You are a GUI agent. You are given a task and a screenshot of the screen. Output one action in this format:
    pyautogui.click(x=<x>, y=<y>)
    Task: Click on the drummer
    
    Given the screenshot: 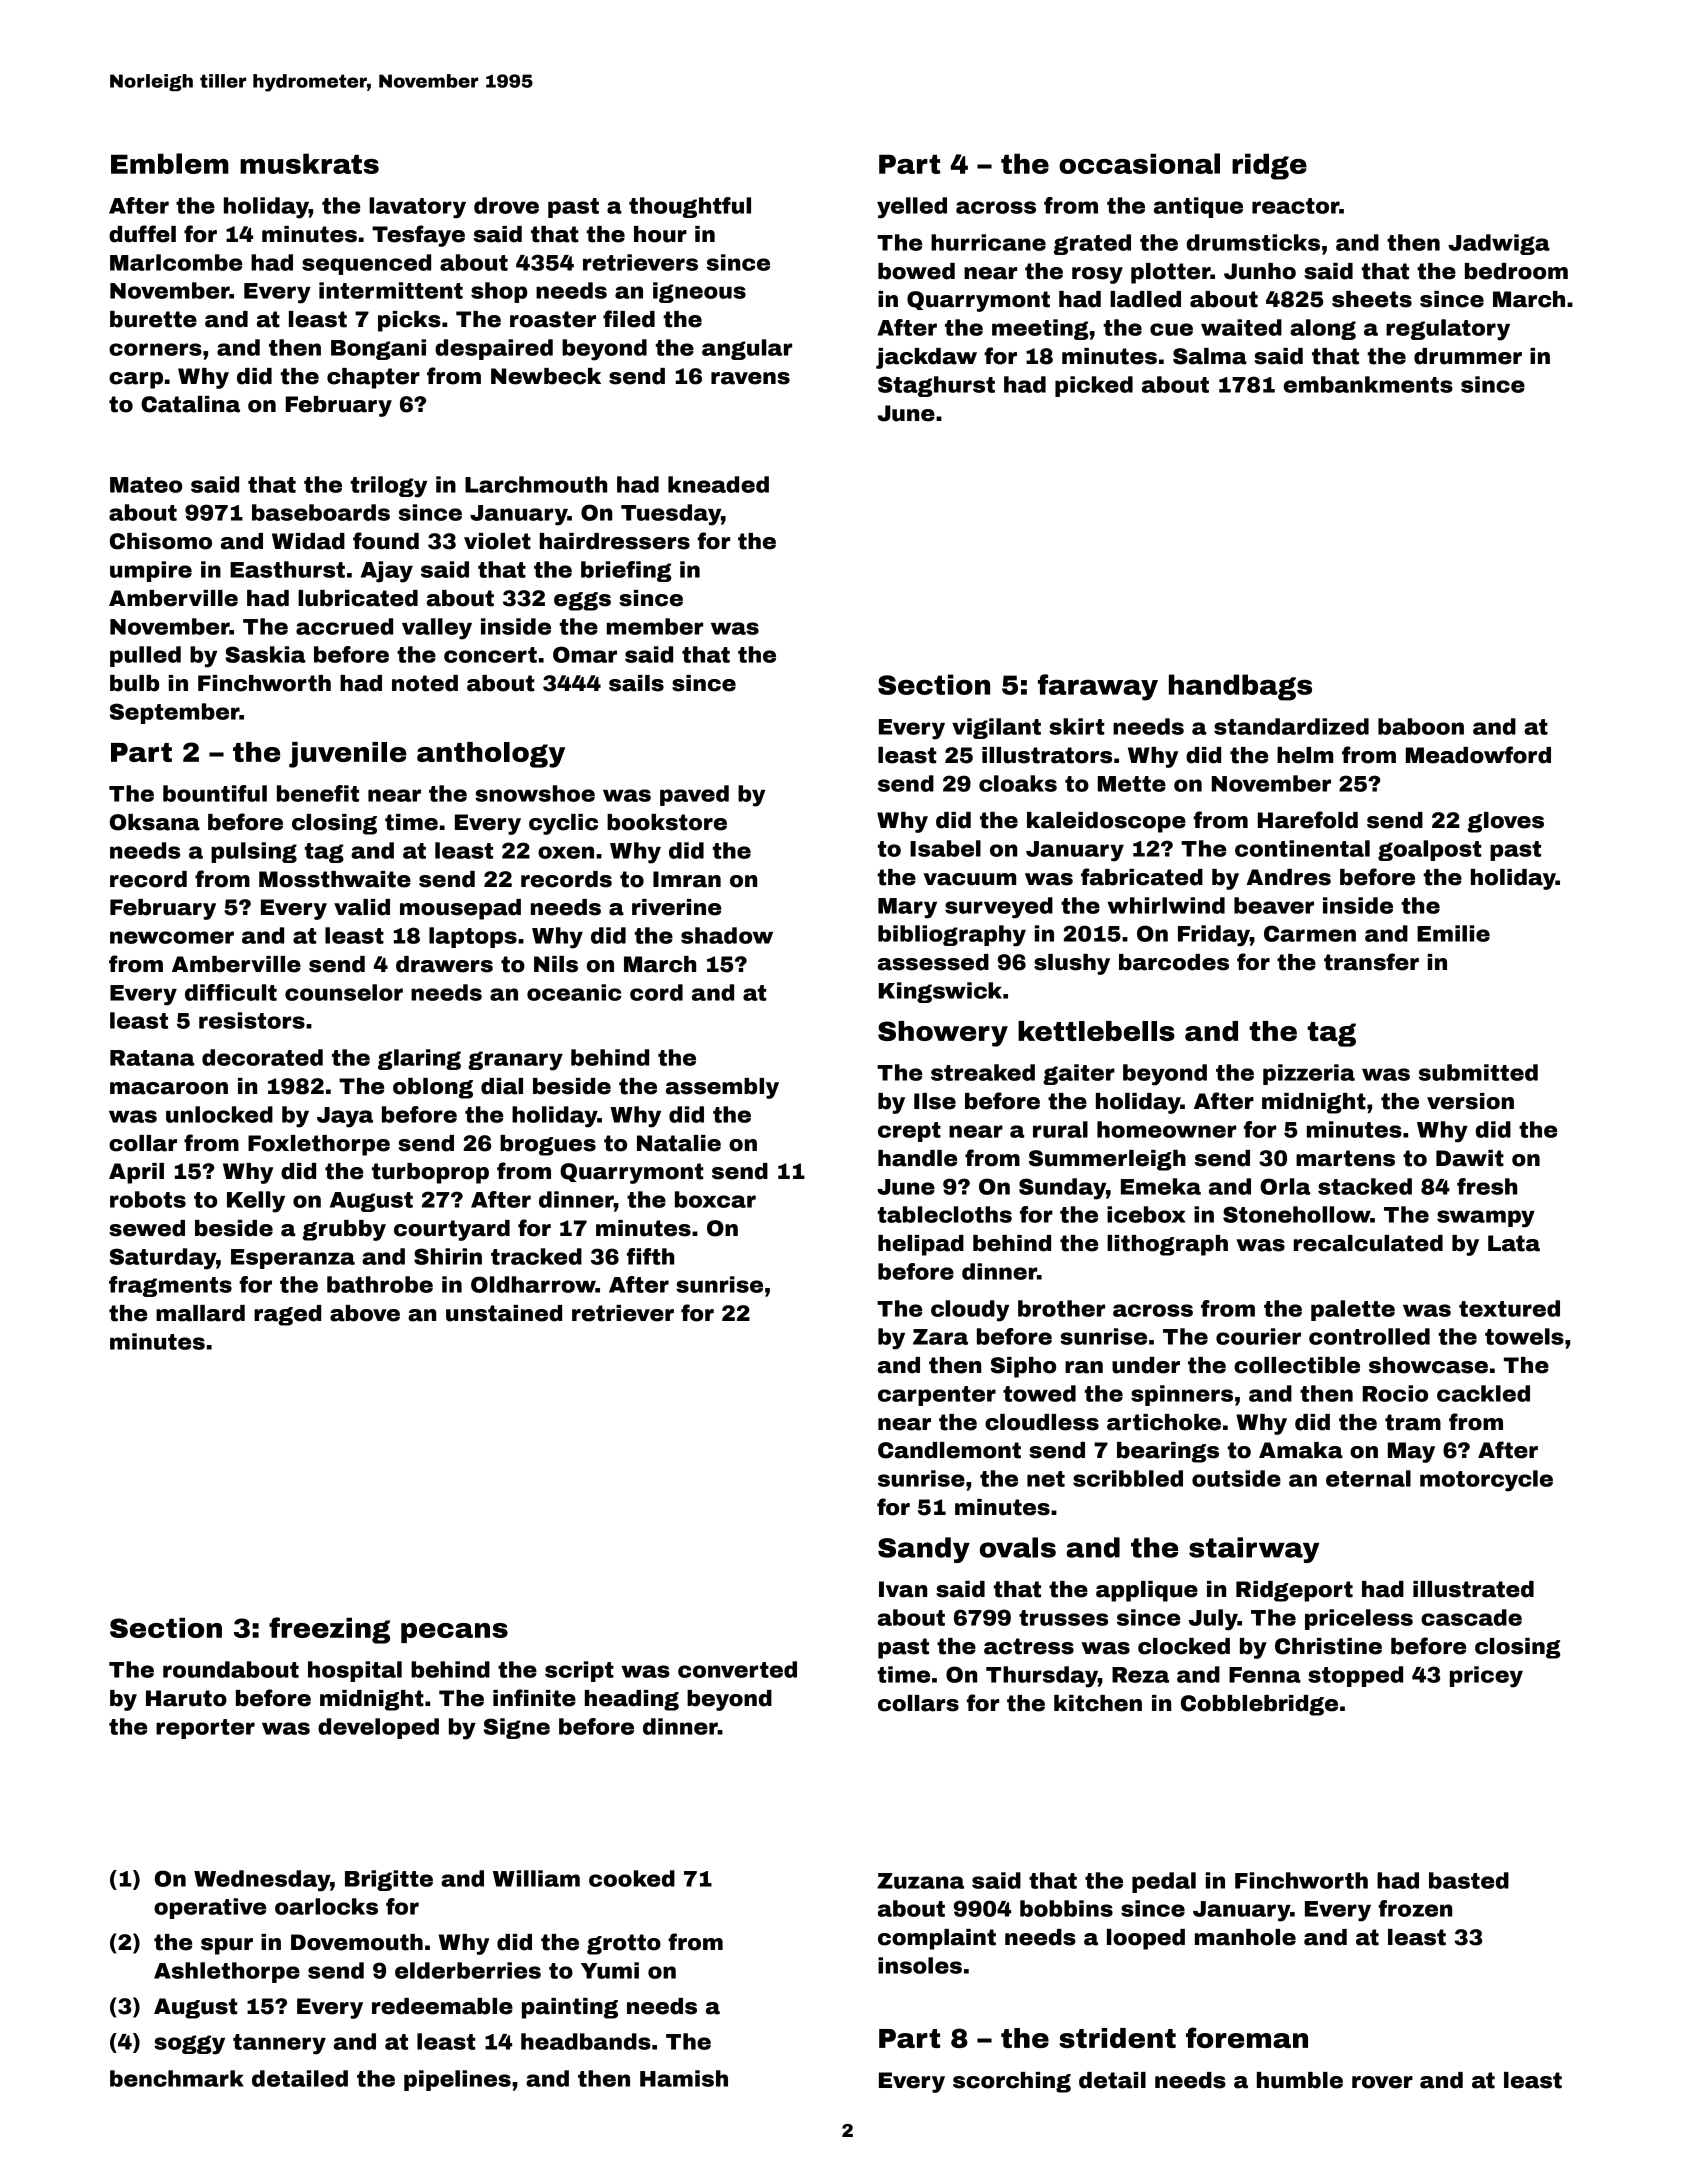 What is the action you would take?
    pyautogui.click(x=1468, y=356)
